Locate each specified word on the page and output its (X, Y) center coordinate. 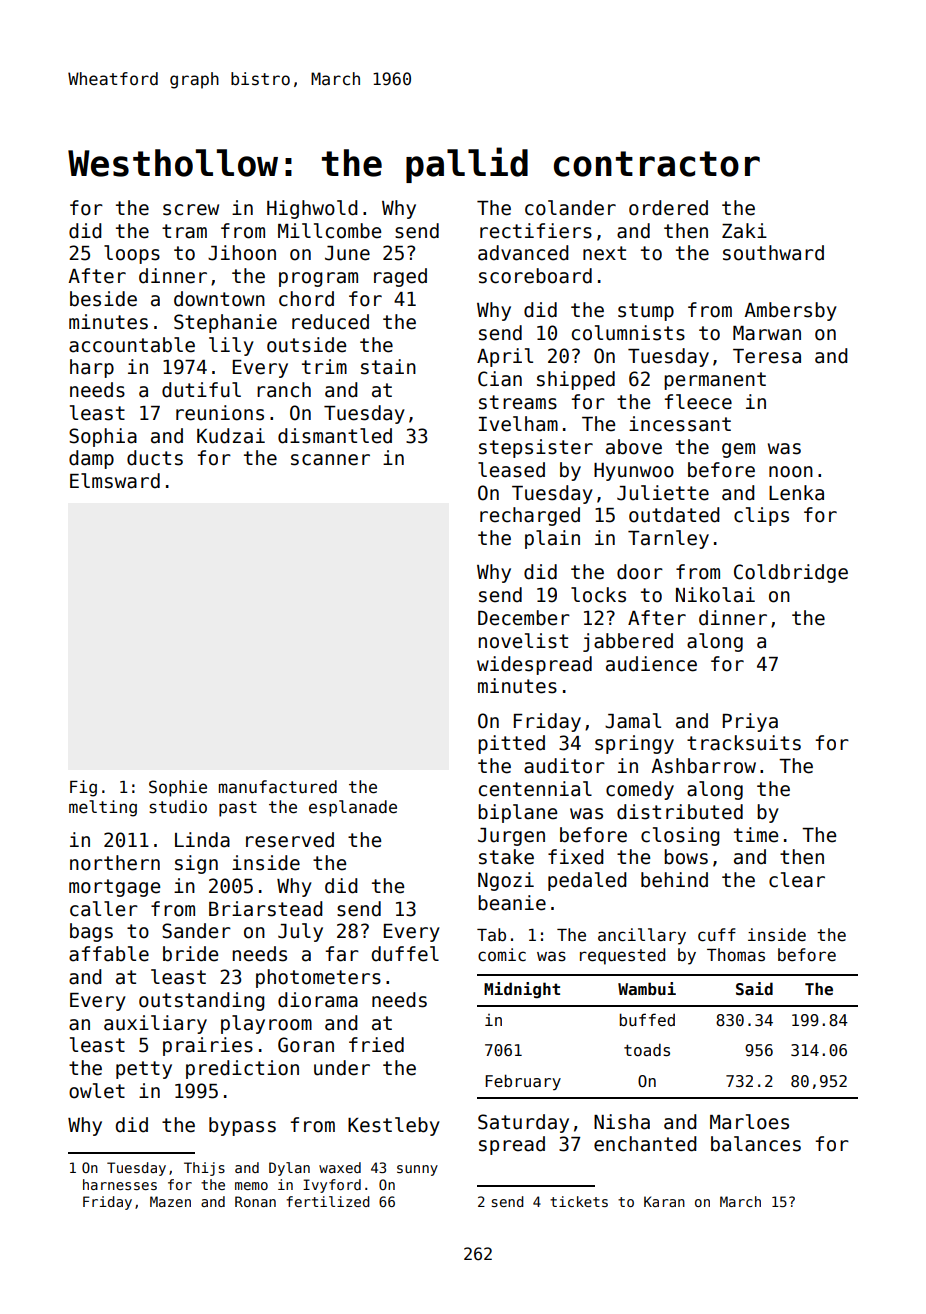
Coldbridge (791, 573)
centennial (535, 789)
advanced (523, 253)
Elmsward (115, 481)
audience (651, 664)
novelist (523, 641)
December (524, 618)
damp (91, 459)
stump (646, 312)
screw (191, 210)
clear (797, 880)
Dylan (289, 1169)
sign (196, 864)
